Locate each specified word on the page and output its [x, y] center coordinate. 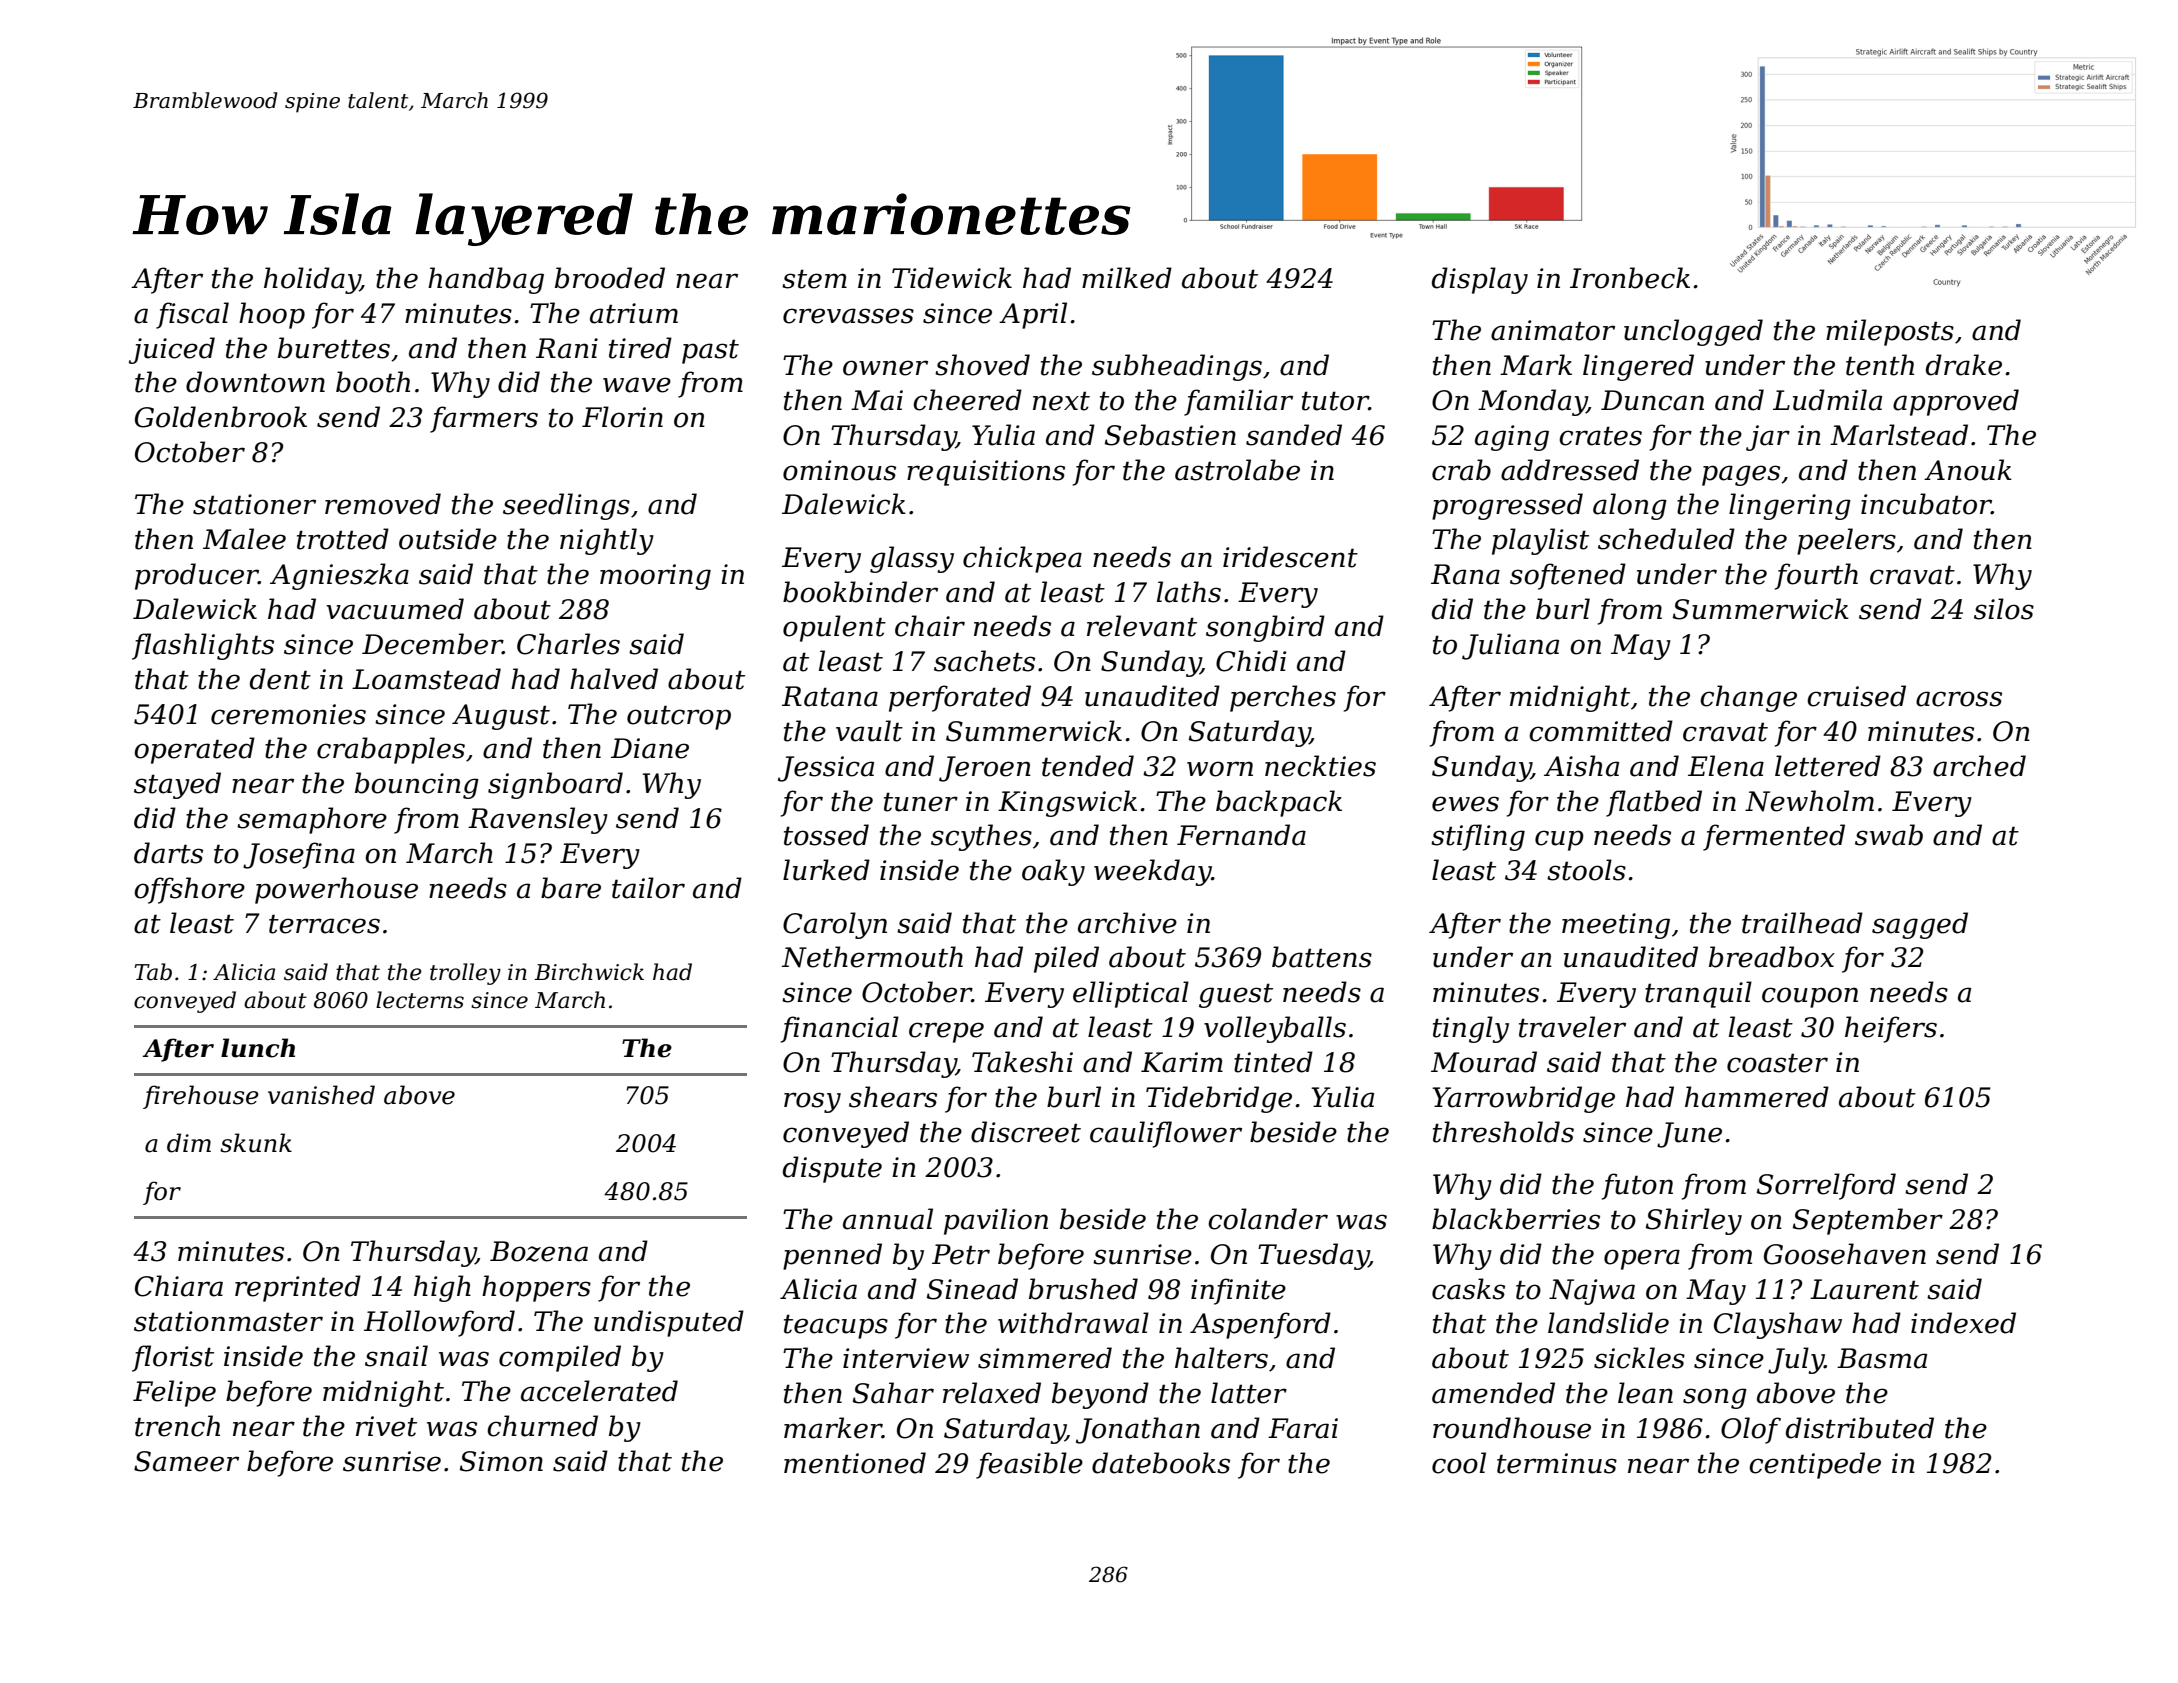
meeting [1616, 926]
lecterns [420, 1000]
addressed [1570, 470]
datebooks [1161, 1463]
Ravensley [538, 820]
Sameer [186, 1461]
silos [2004, 609]
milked [1127, 278]
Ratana [830, 696]
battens [1322, 957]
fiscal [192, 315]
